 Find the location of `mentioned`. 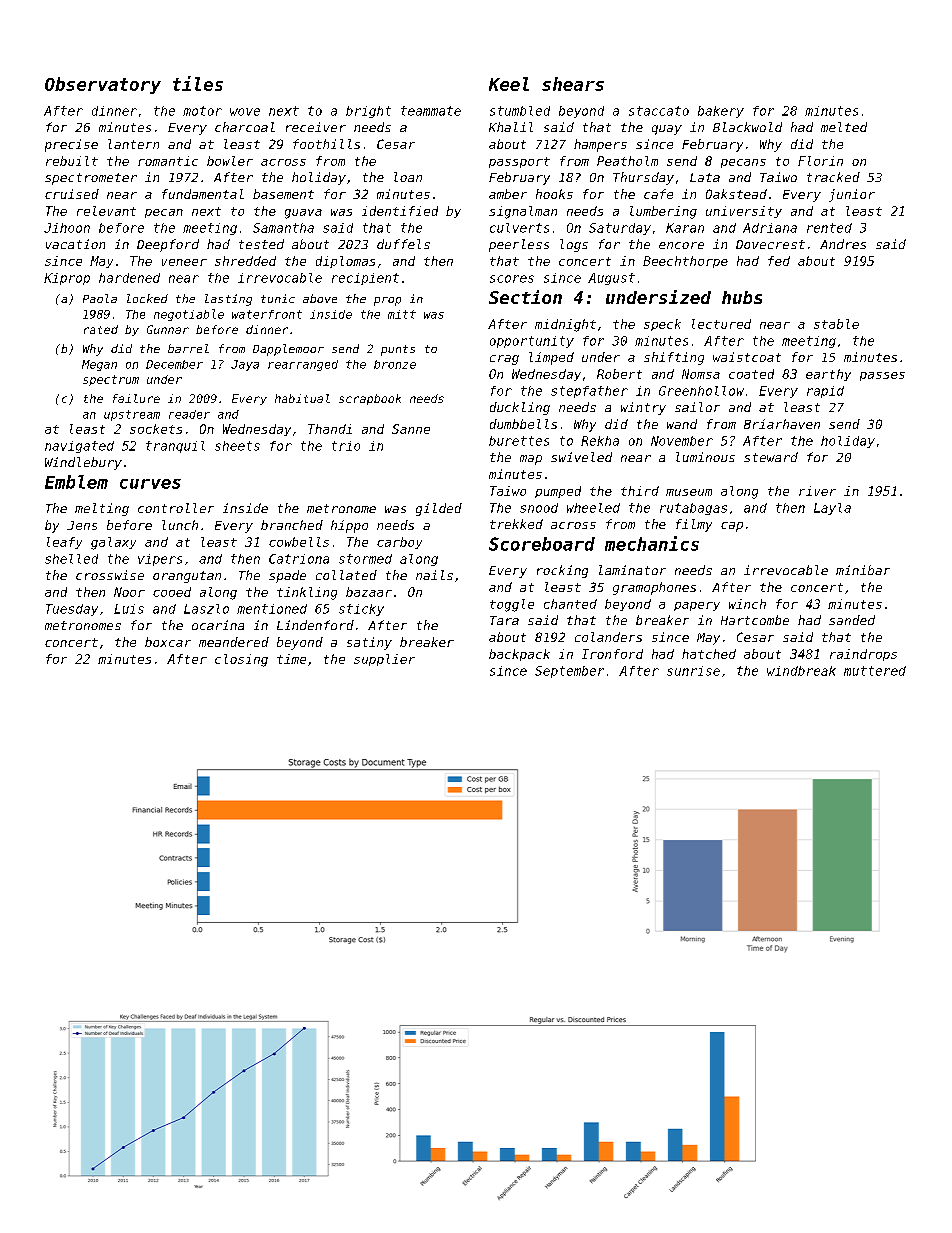

mentioned is located at coordinates (272, 609).
